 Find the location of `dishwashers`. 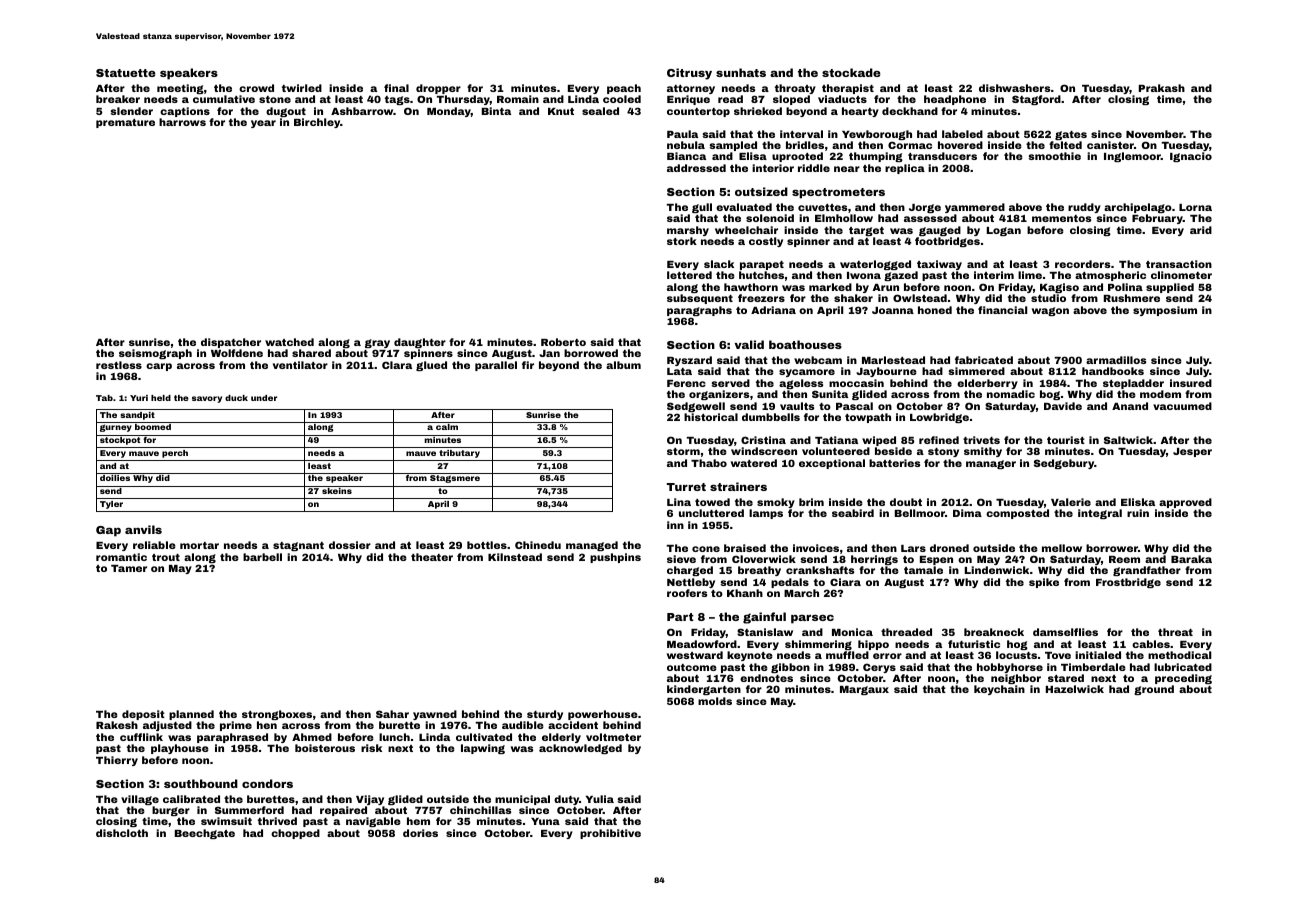

dishwashers is located at coordinates (1014, 88).
